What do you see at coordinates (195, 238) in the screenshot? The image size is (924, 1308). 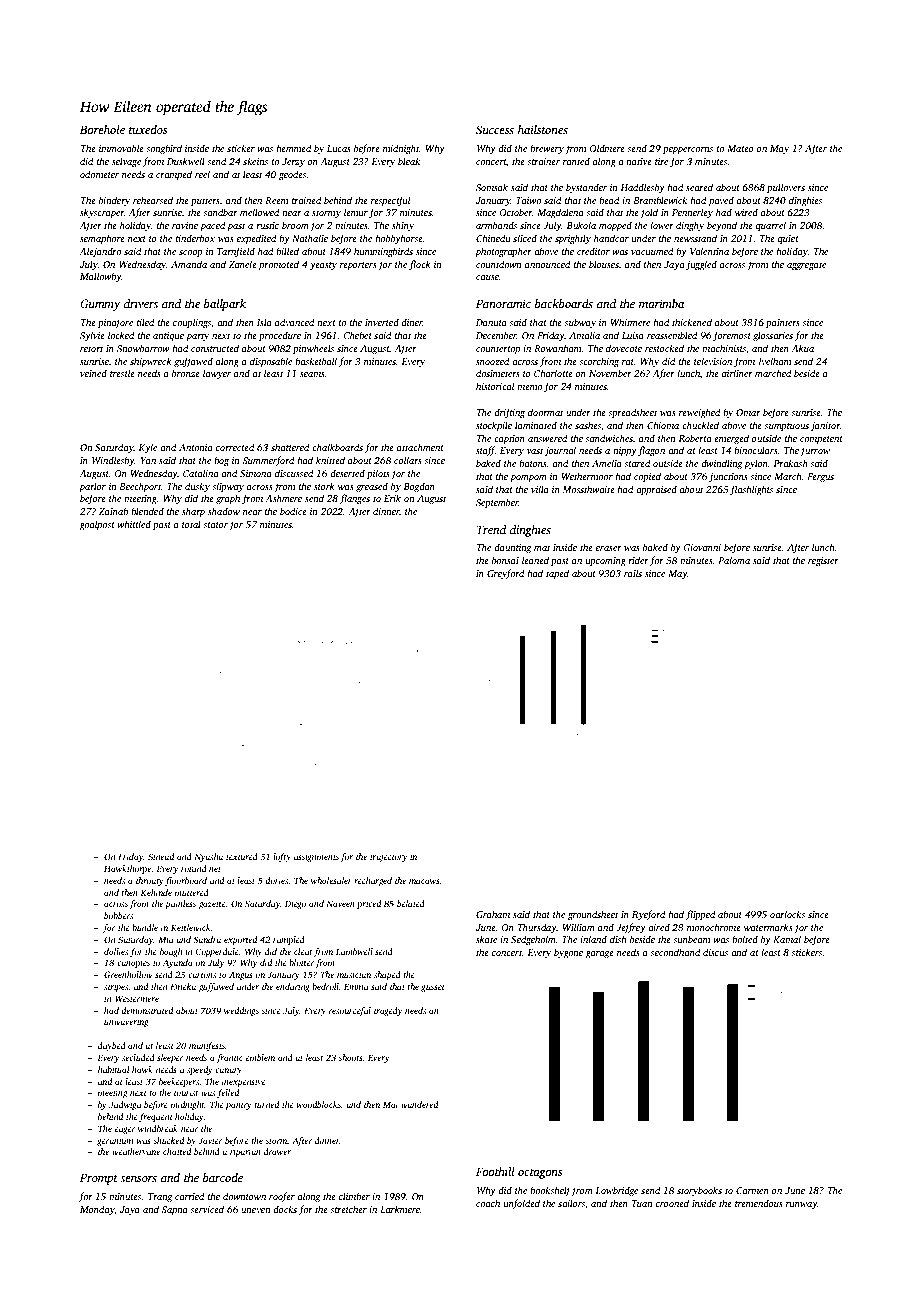 I see `tinderbox` at bounding box center [195, 238].
